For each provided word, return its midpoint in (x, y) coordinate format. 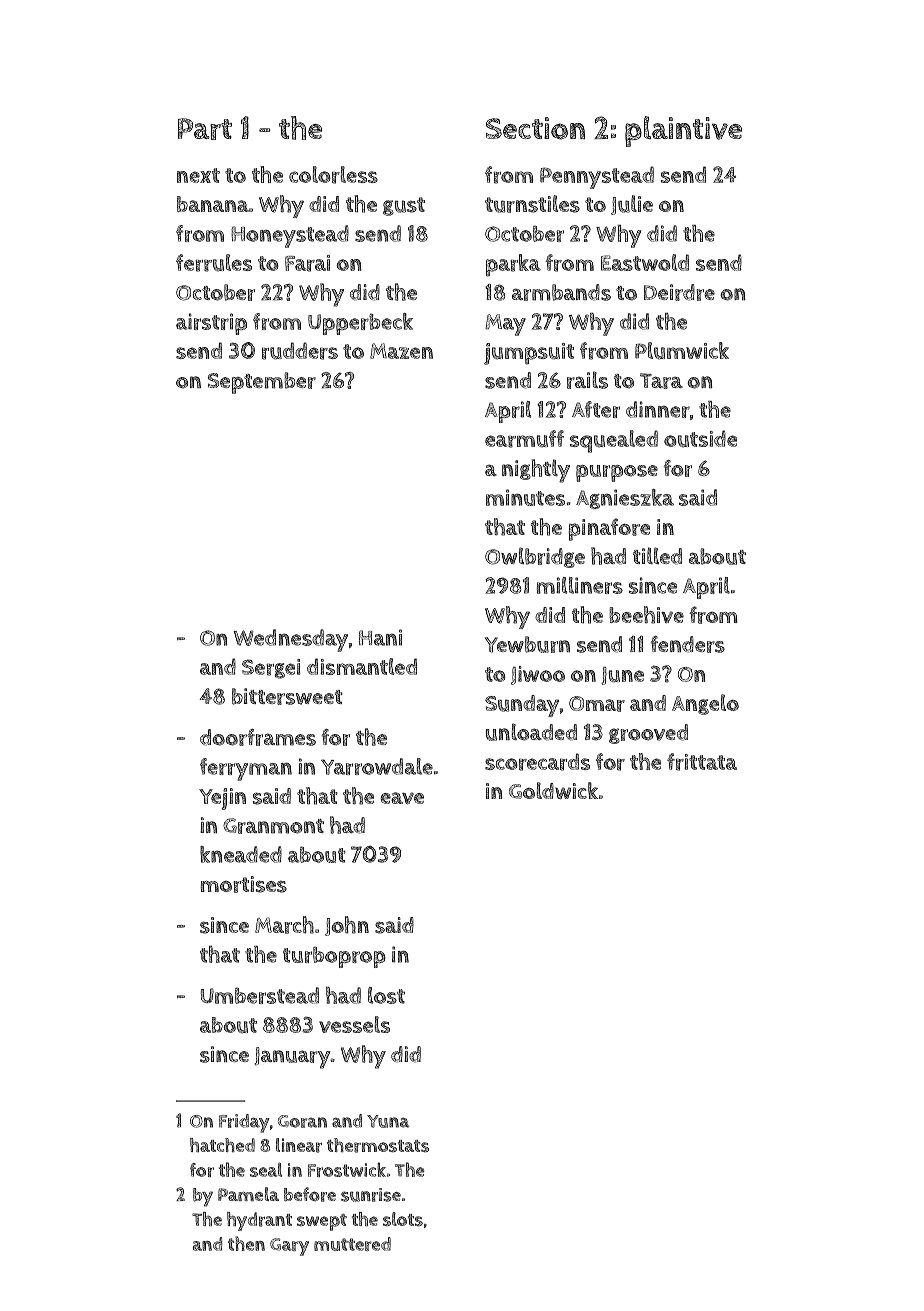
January (292, 1058)
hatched (222, 1145)
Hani (380, 637)
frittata (702, 762)
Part (205, 129)
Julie (632, 205)
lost (386, 995)
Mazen (401, 351)
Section (535, 128)
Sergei (271, 669)
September (262, 383)
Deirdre (679, 292)
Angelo (705, 704)
